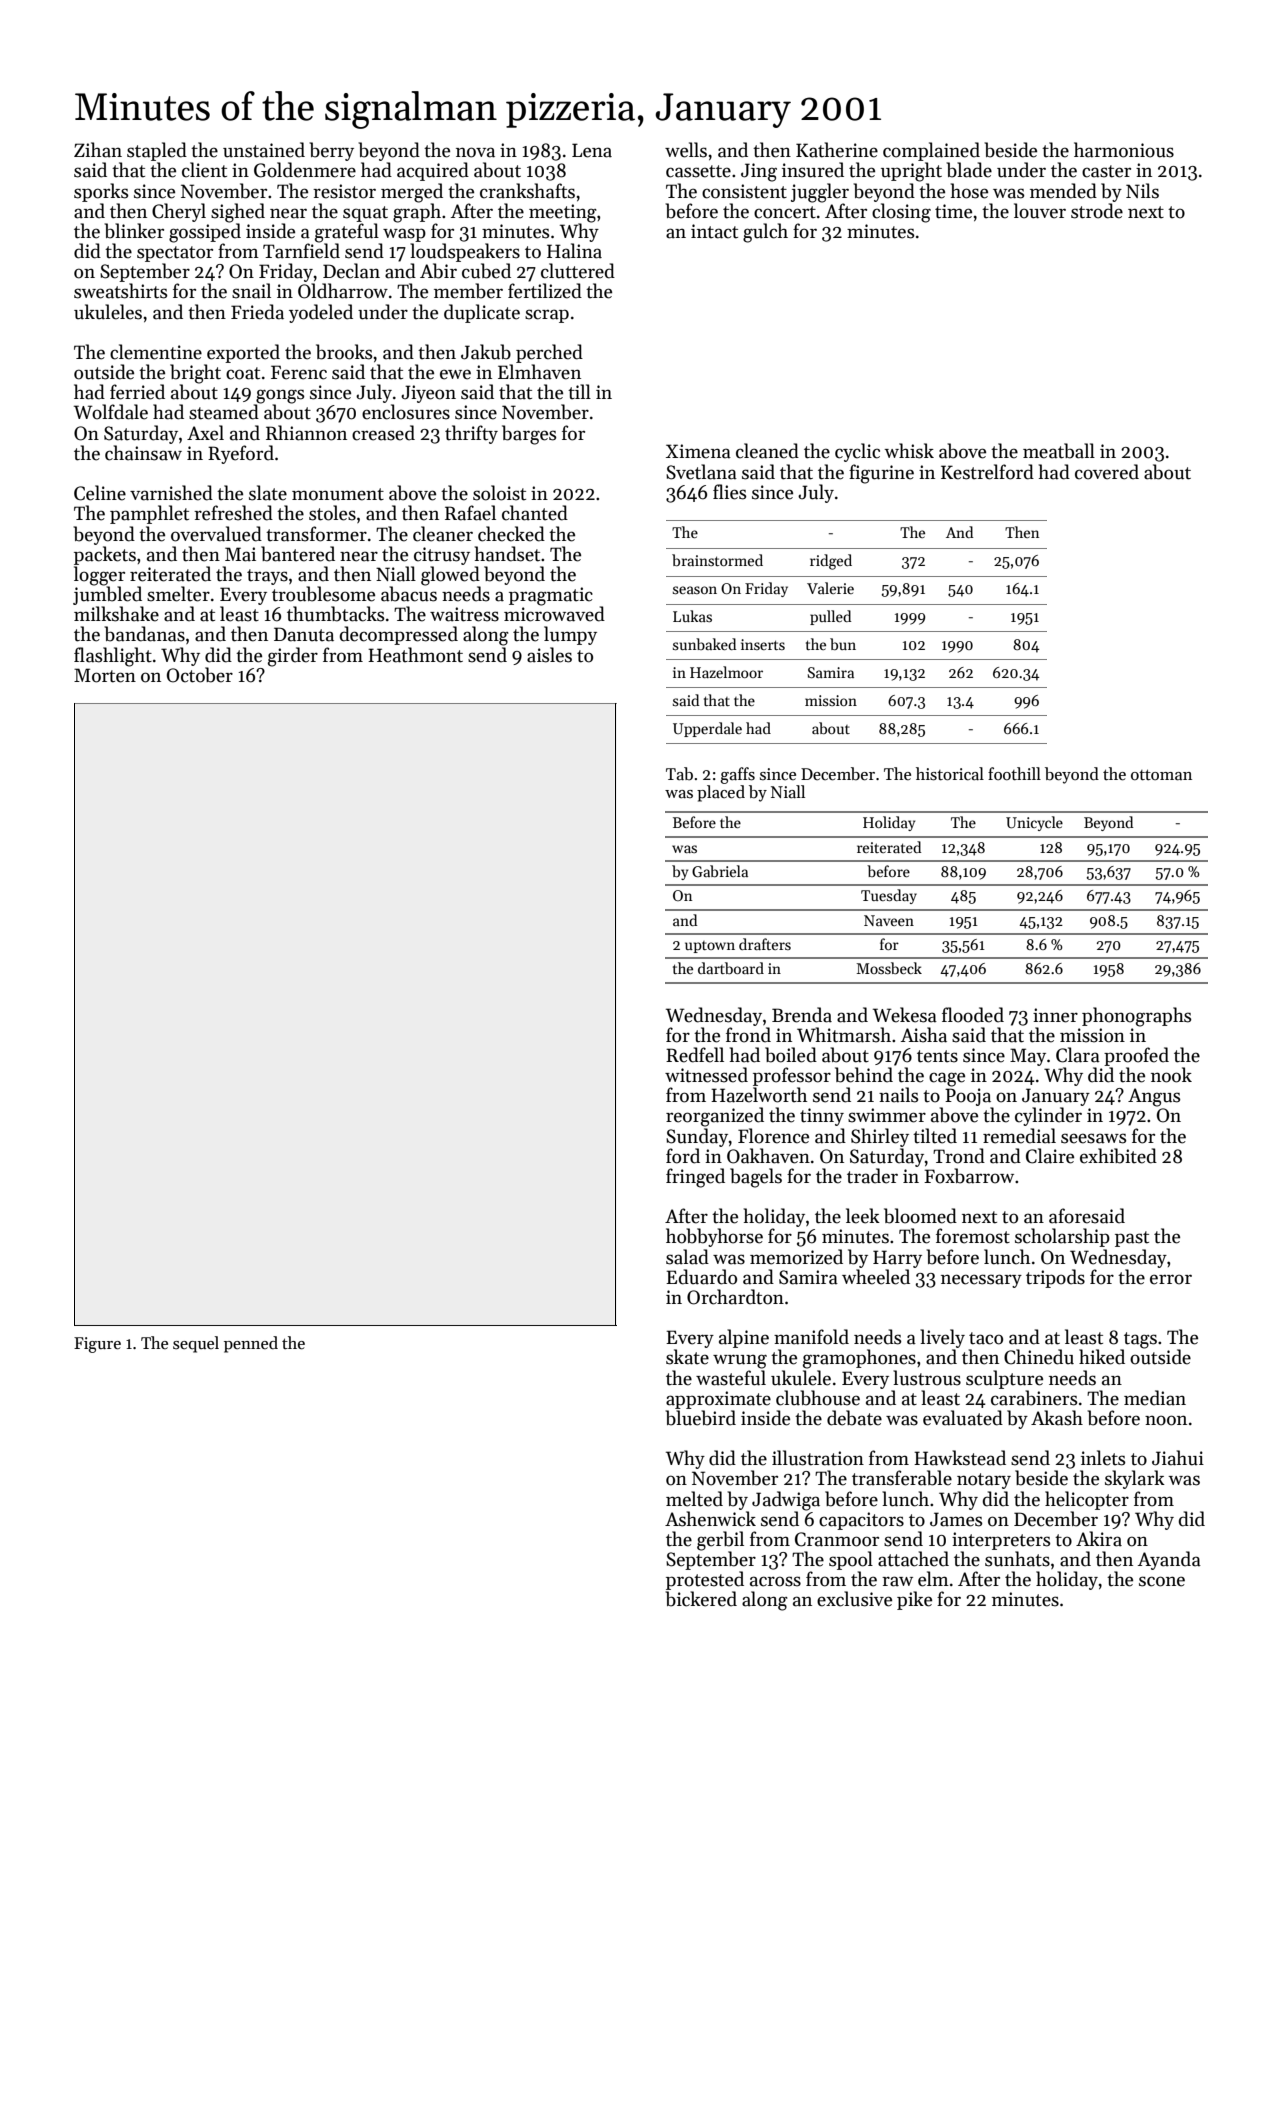 The image size is (1282, 2111). What do you see at coordinates (767, 451) in the screenshot?
I see `cleaned` at bounding box center [767, 451].
